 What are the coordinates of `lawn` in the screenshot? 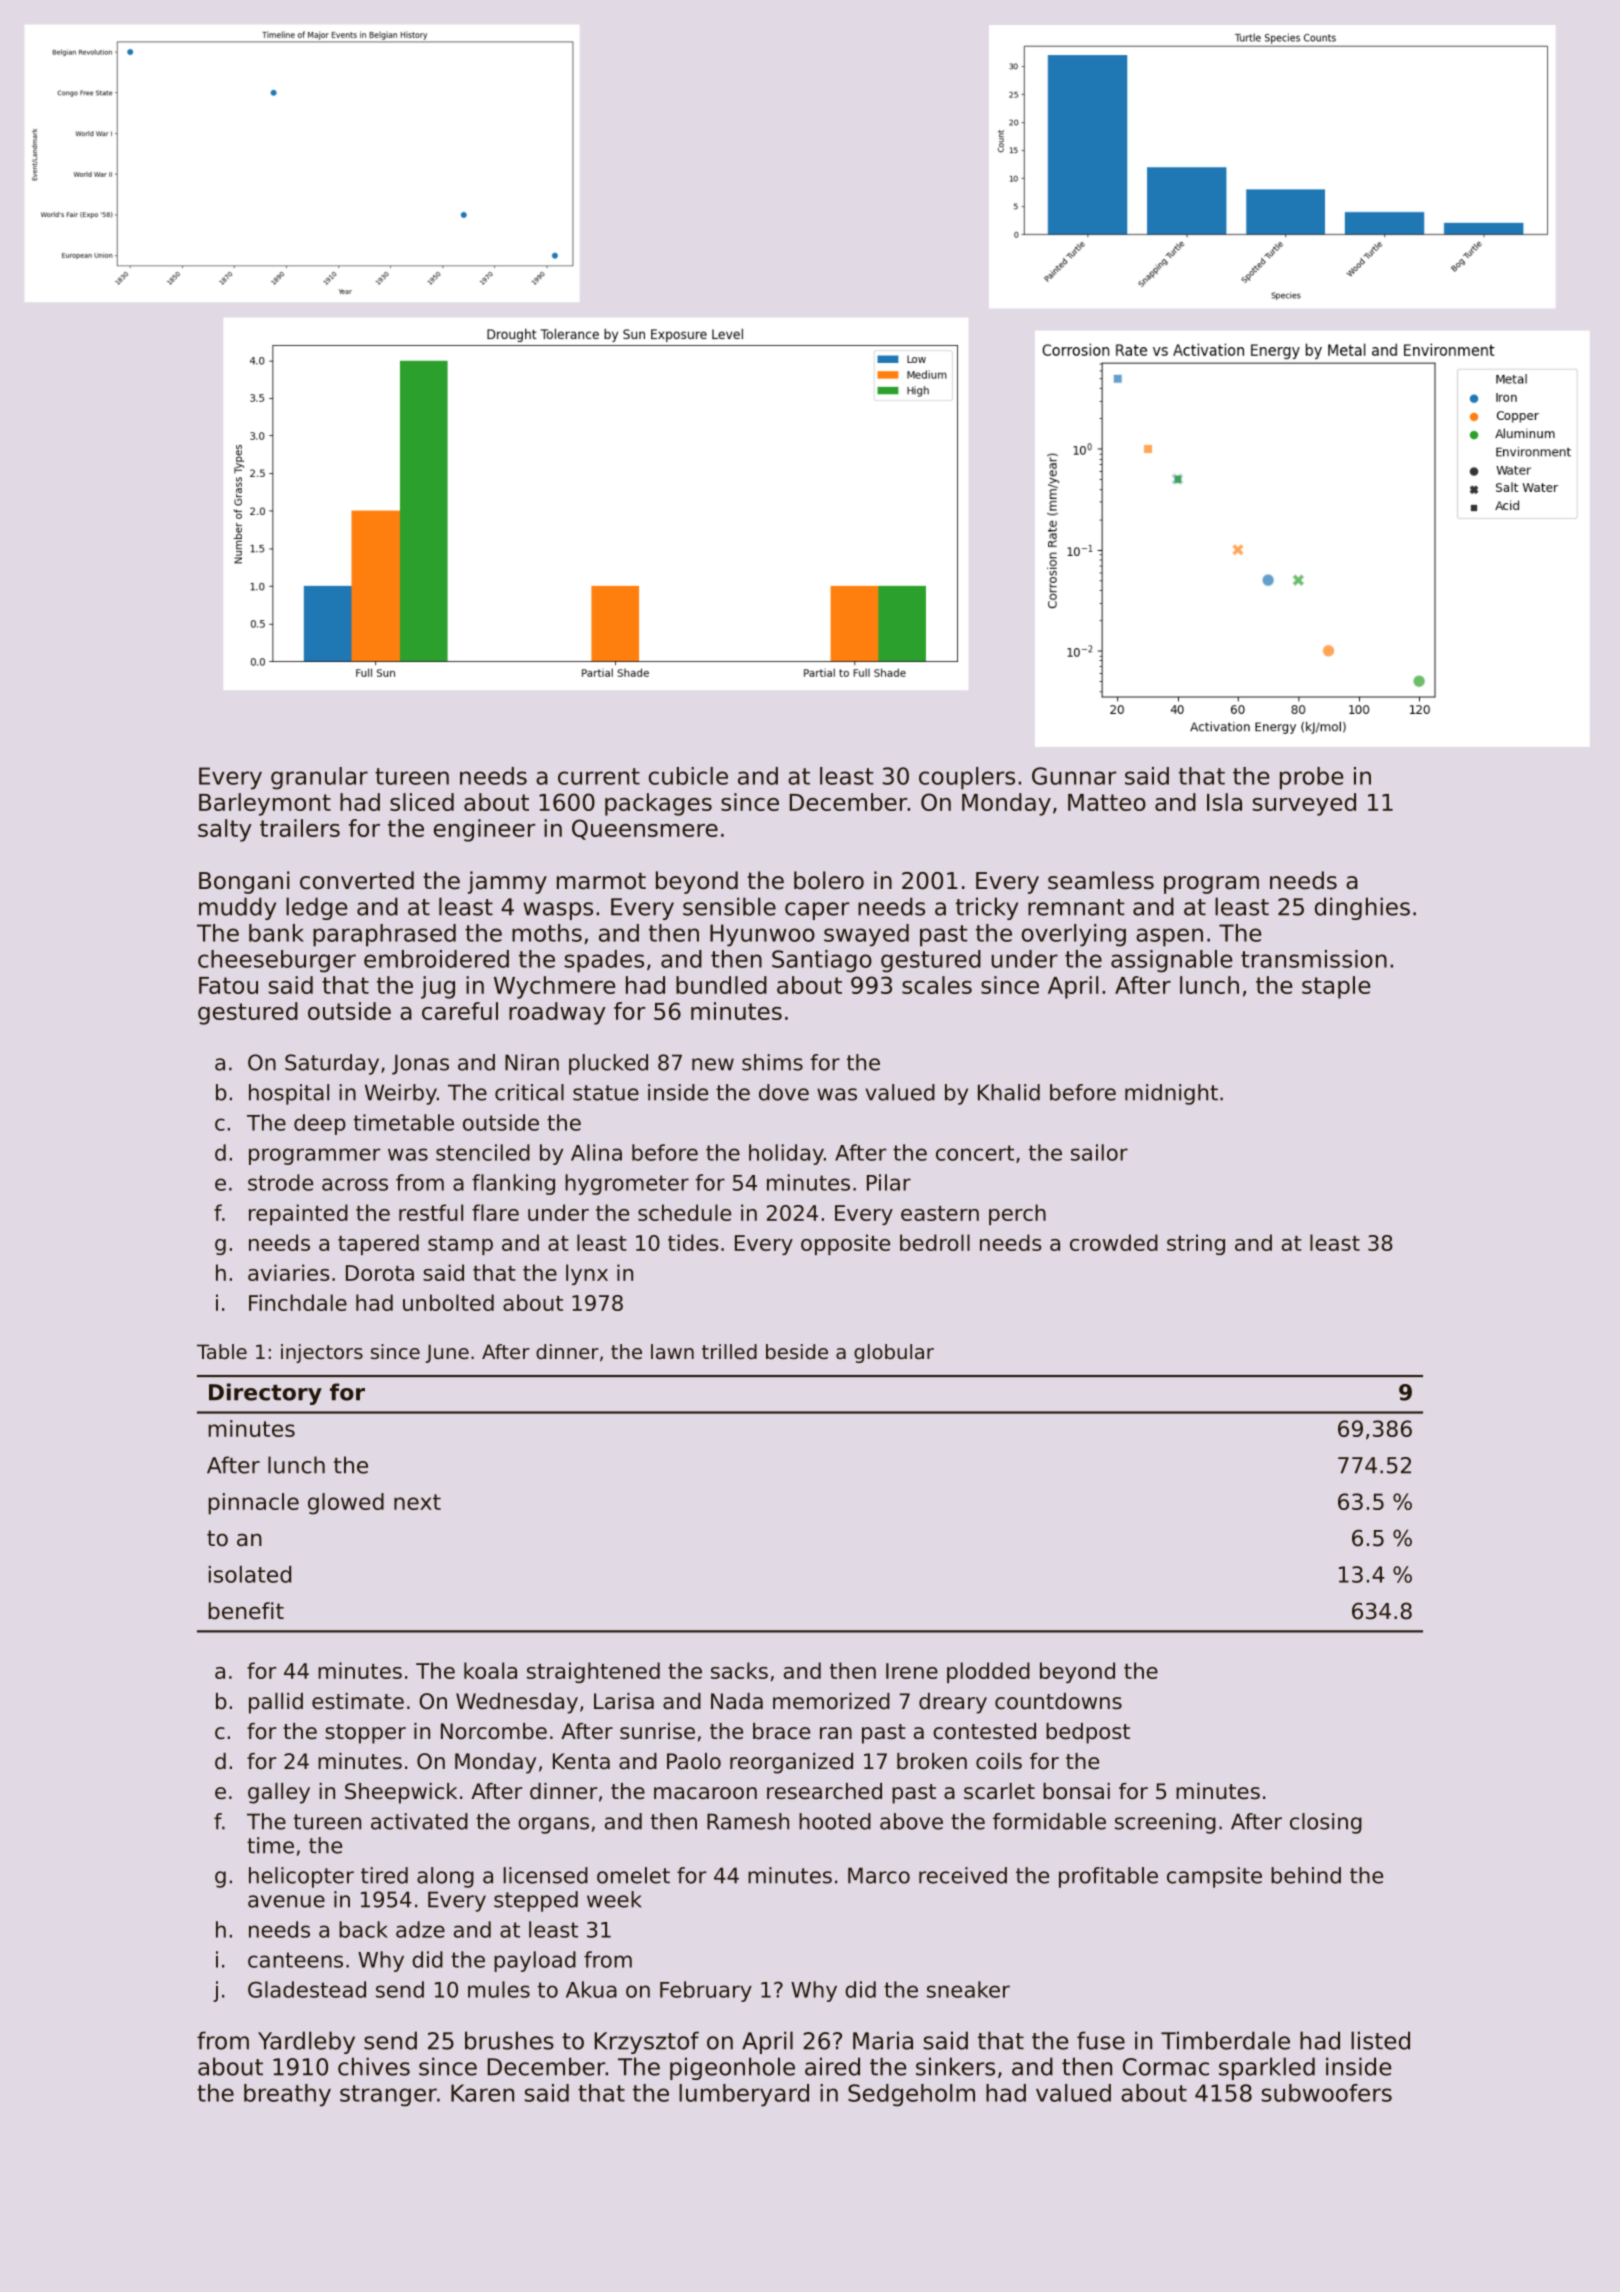 It's located at (672, 1351).
